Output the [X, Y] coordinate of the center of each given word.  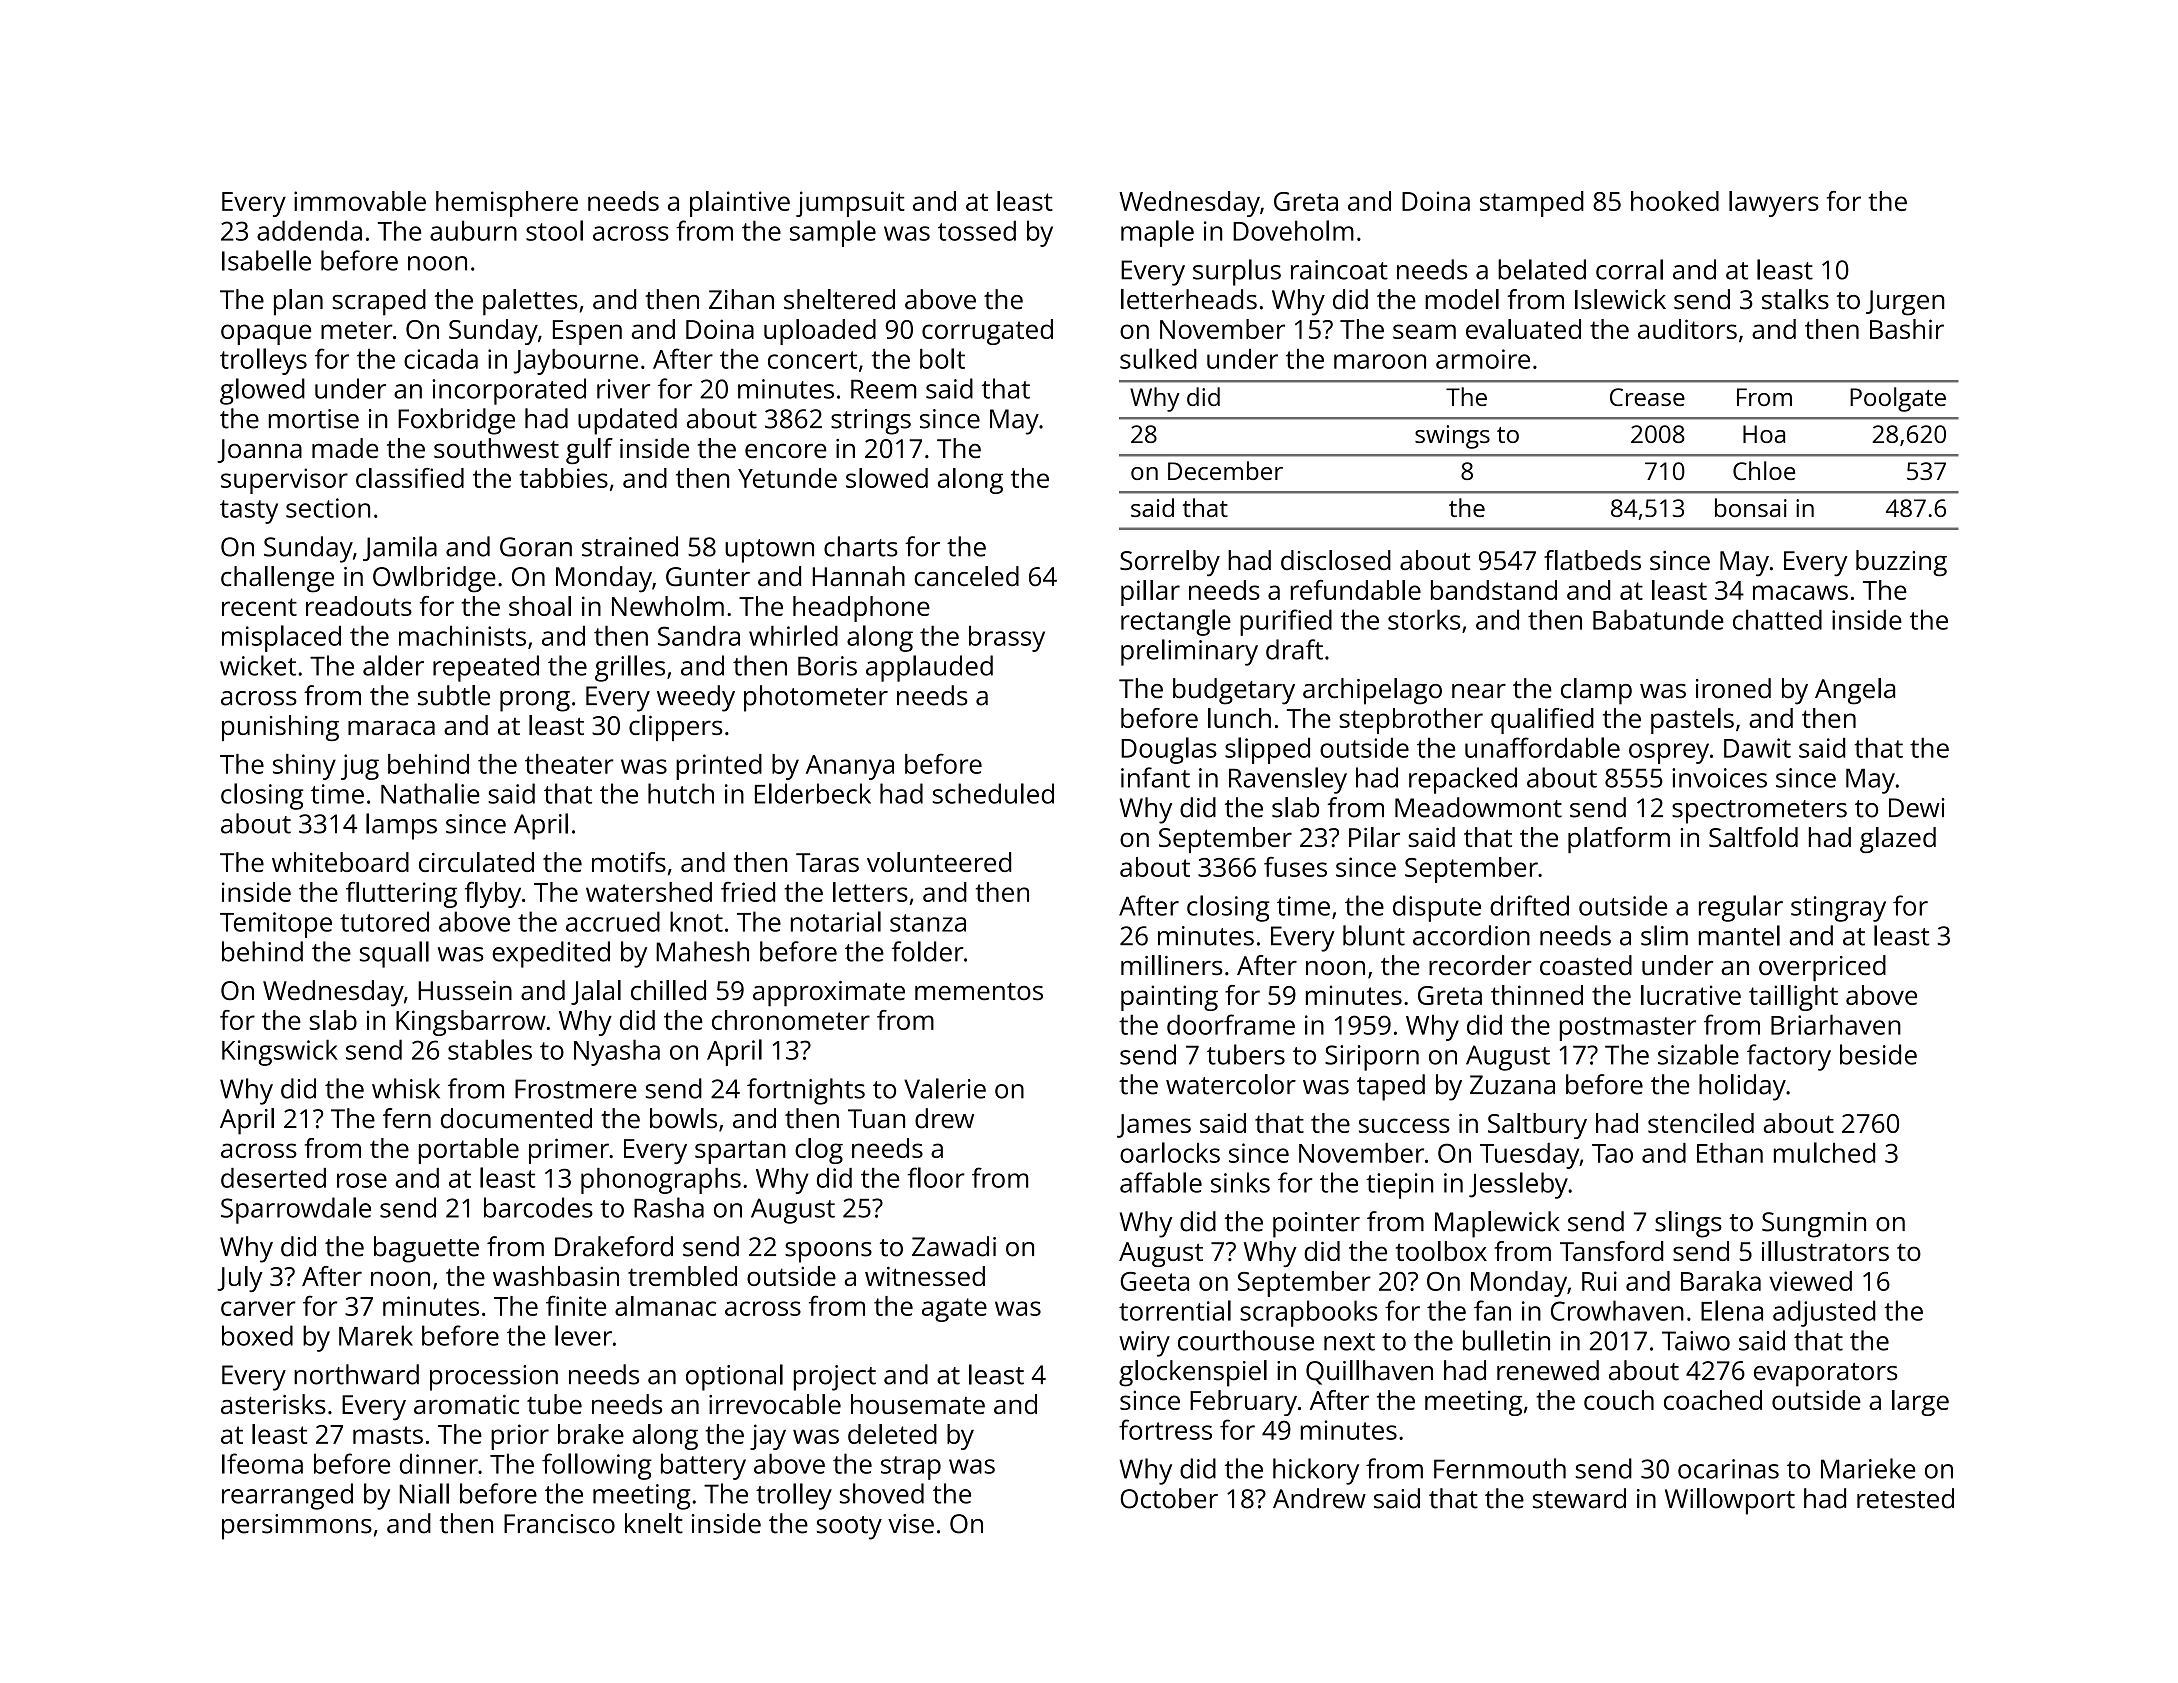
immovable [360, 201]
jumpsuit [850, 204]
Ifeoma [262, 1463]
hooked [1675, 201]
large [1920, 1403]
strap [911, 1468]
